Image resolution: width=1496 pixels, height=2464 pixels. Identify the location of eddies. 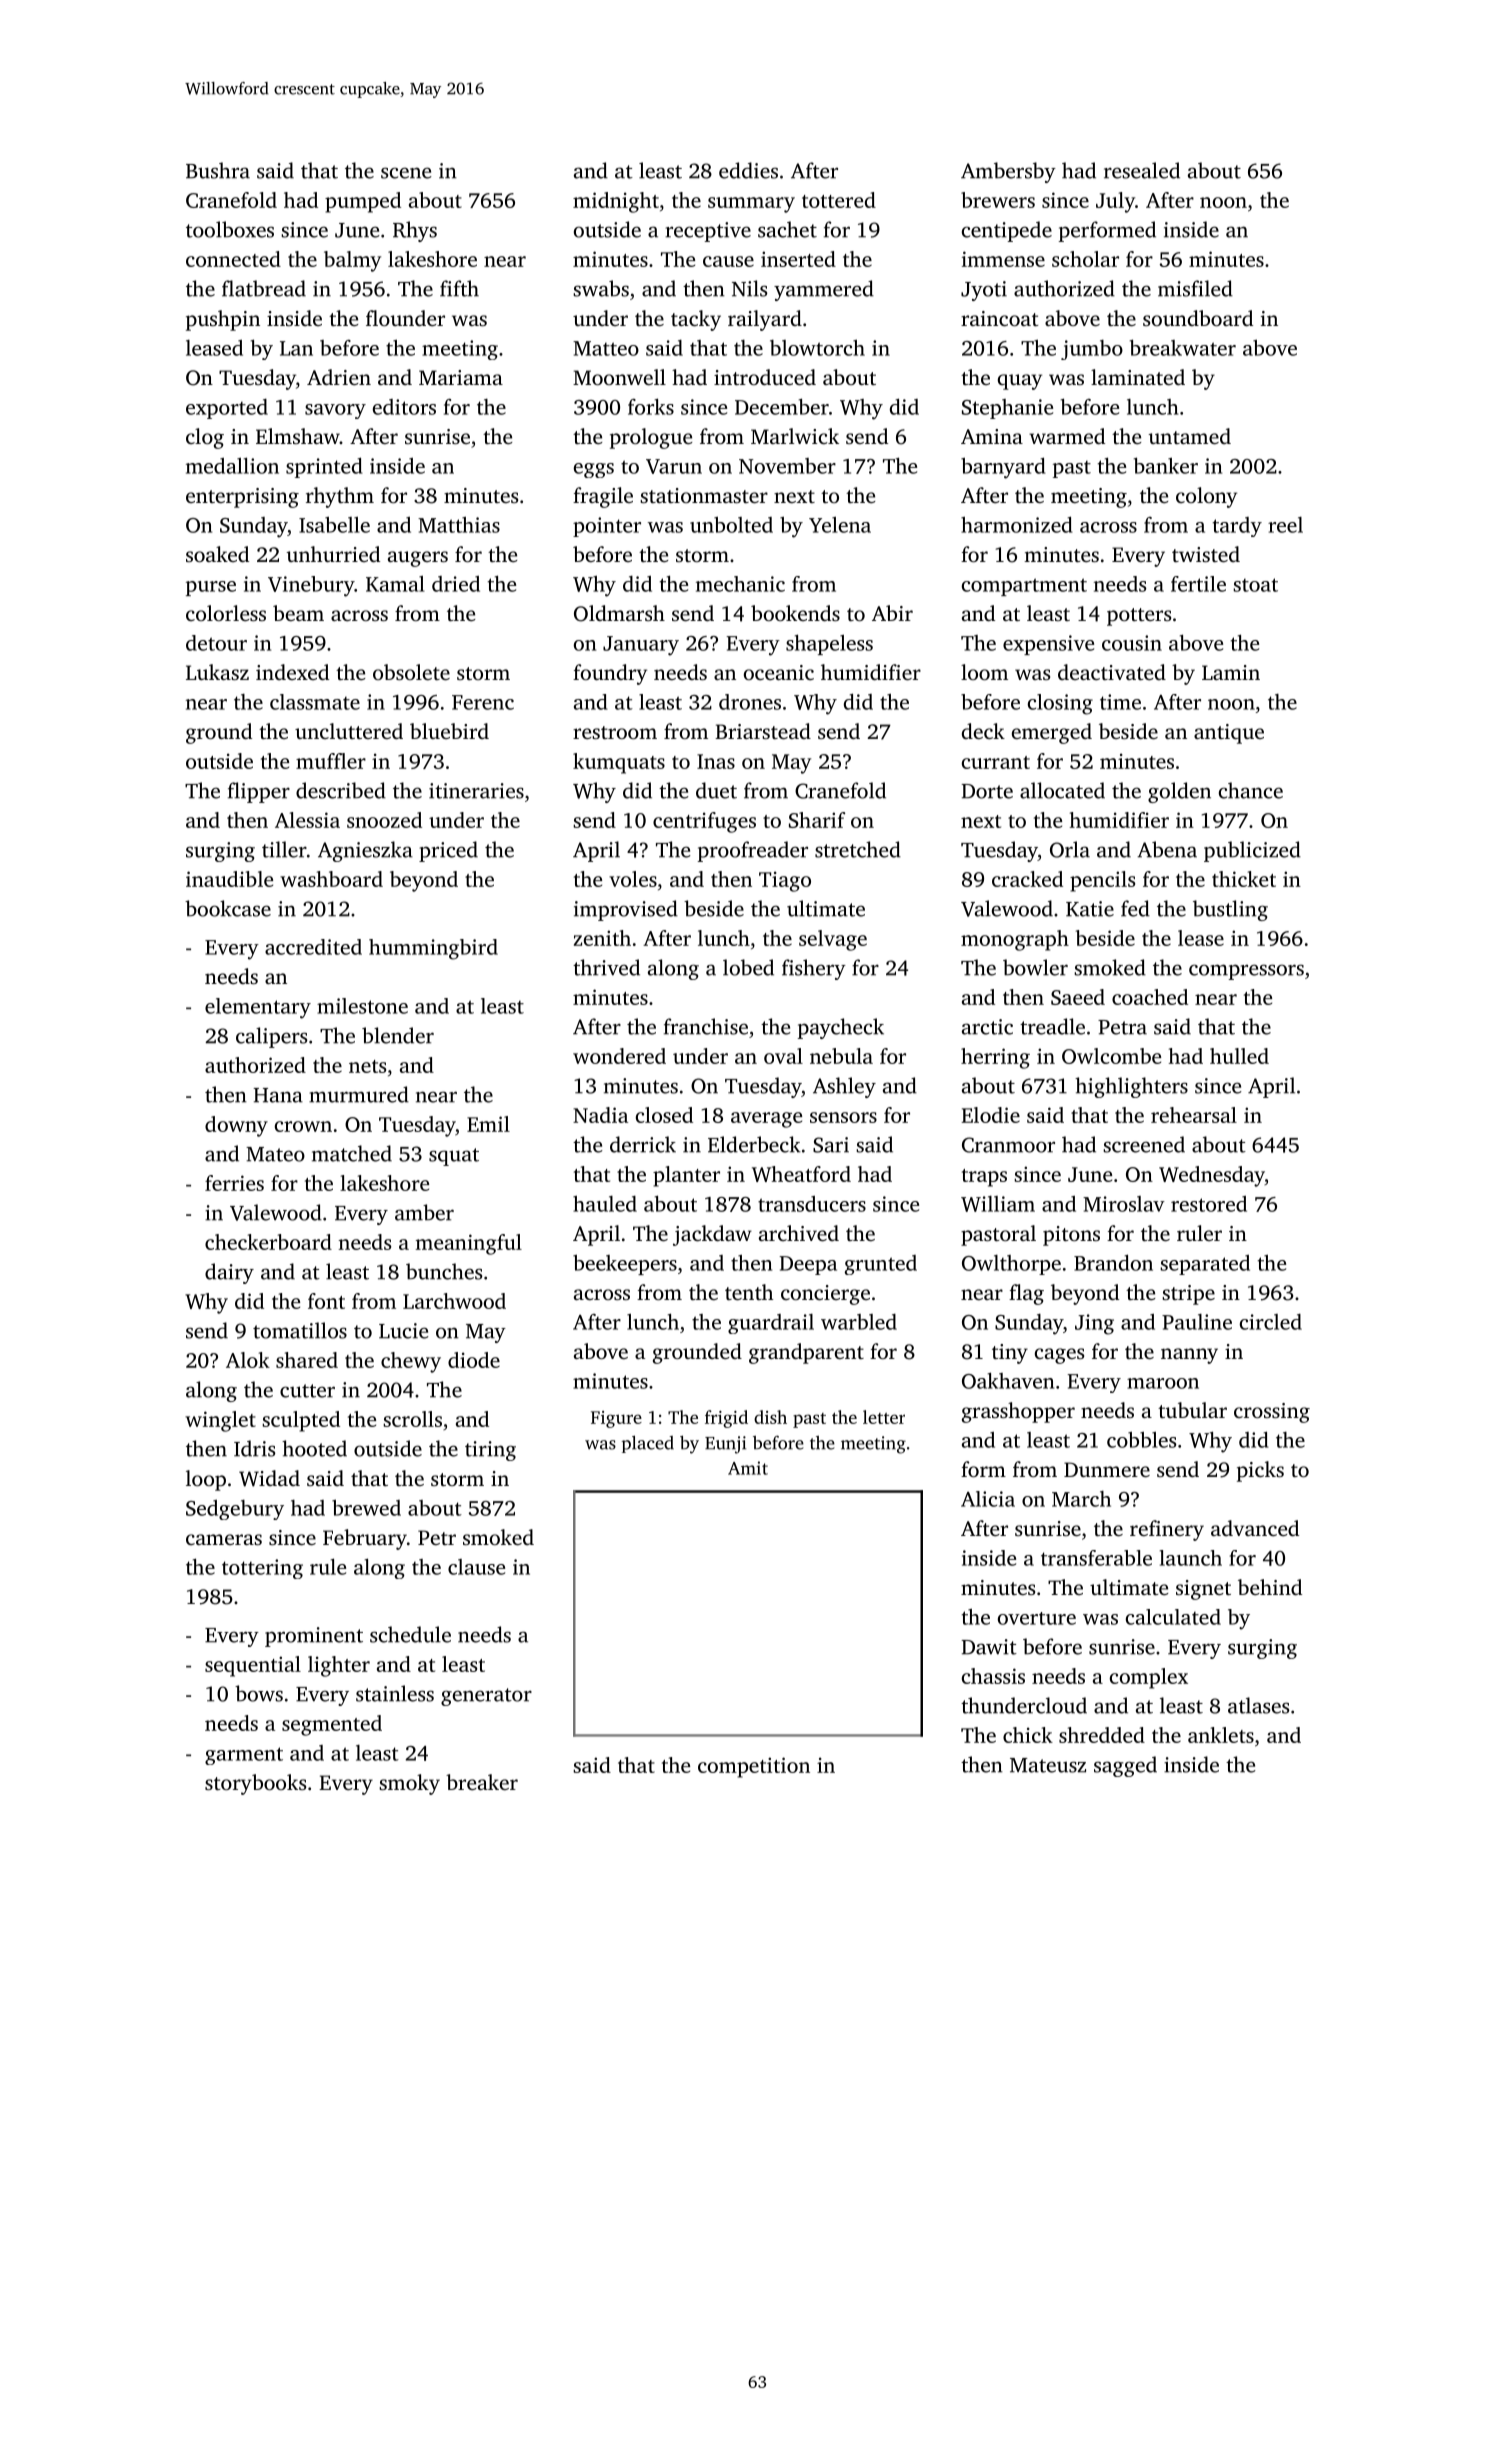
(748, 170).
